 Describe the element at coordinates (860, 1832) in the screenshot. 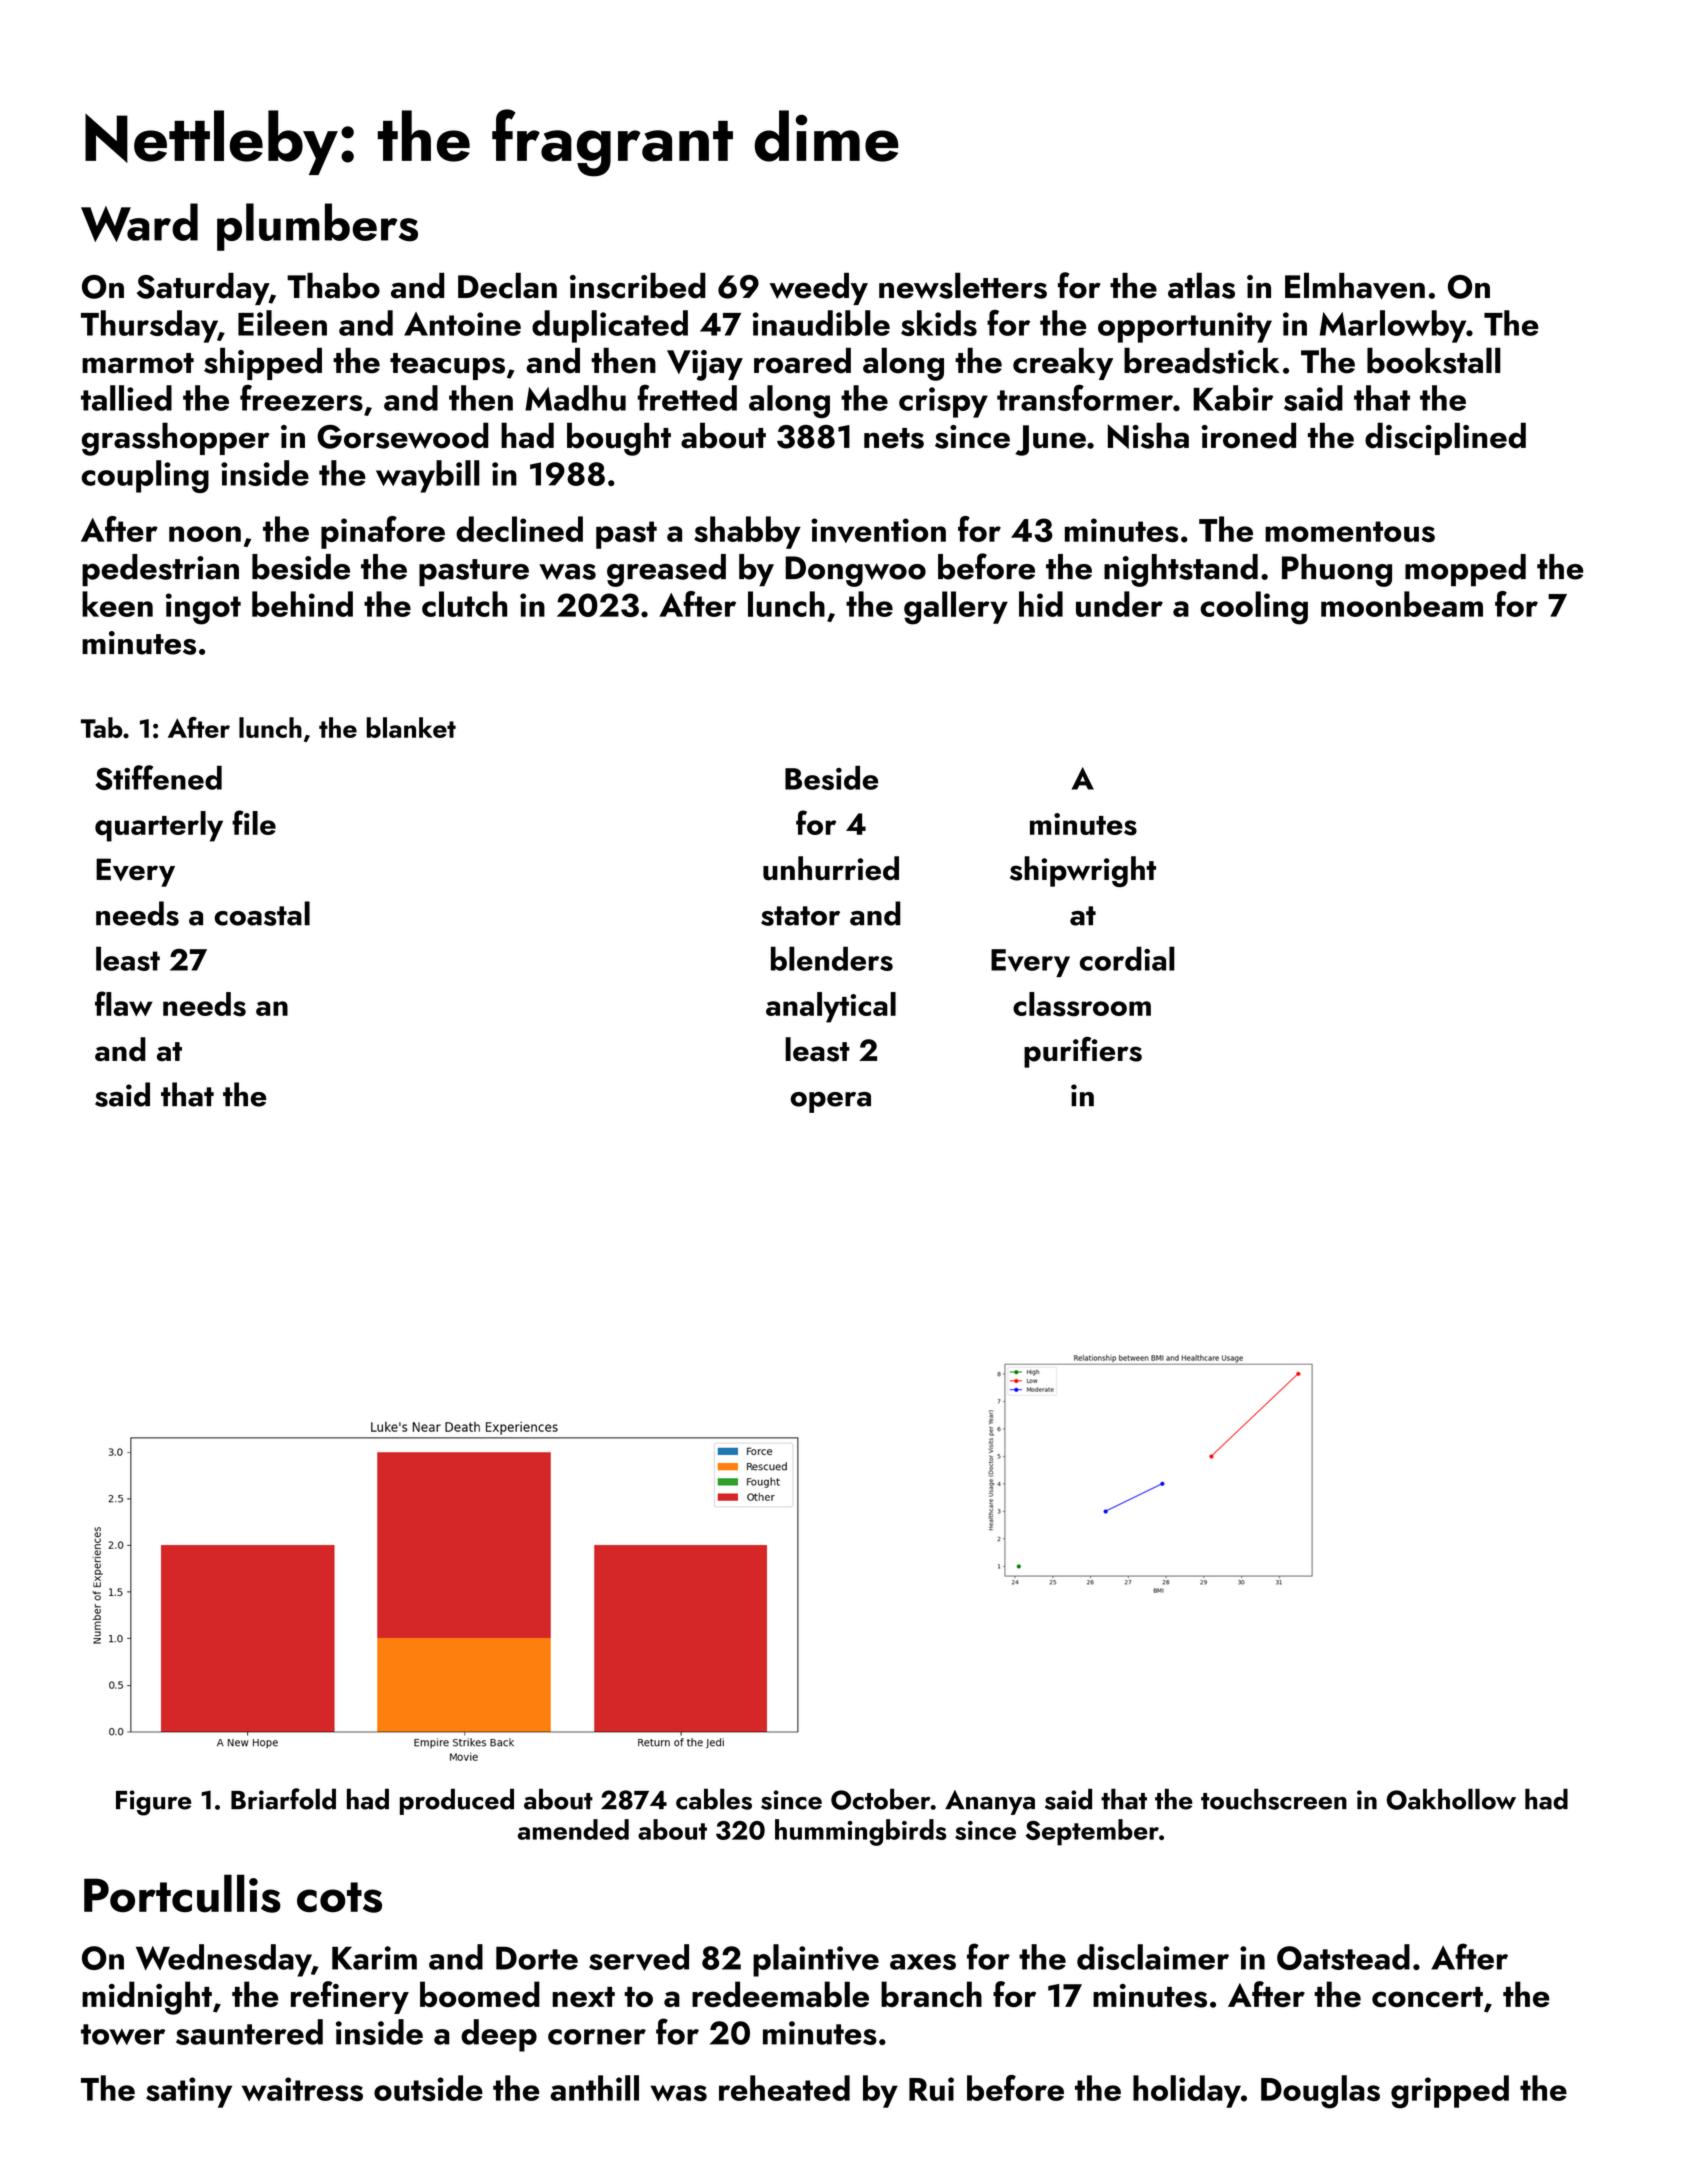

I see `hummingbirds` at that location.
